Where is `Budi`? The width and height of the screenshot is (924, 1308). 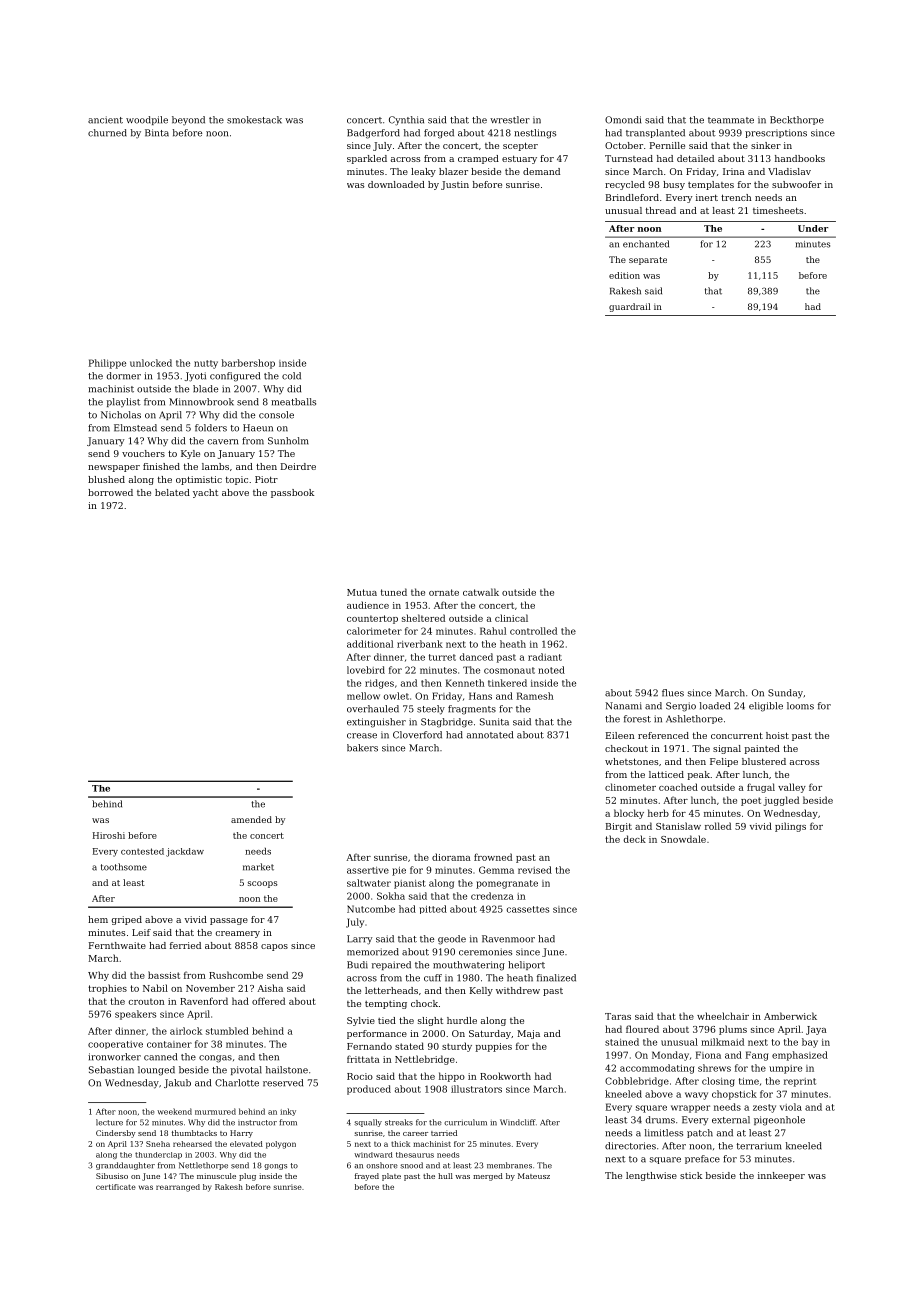 Budi is located at coordinates (357, 965).
